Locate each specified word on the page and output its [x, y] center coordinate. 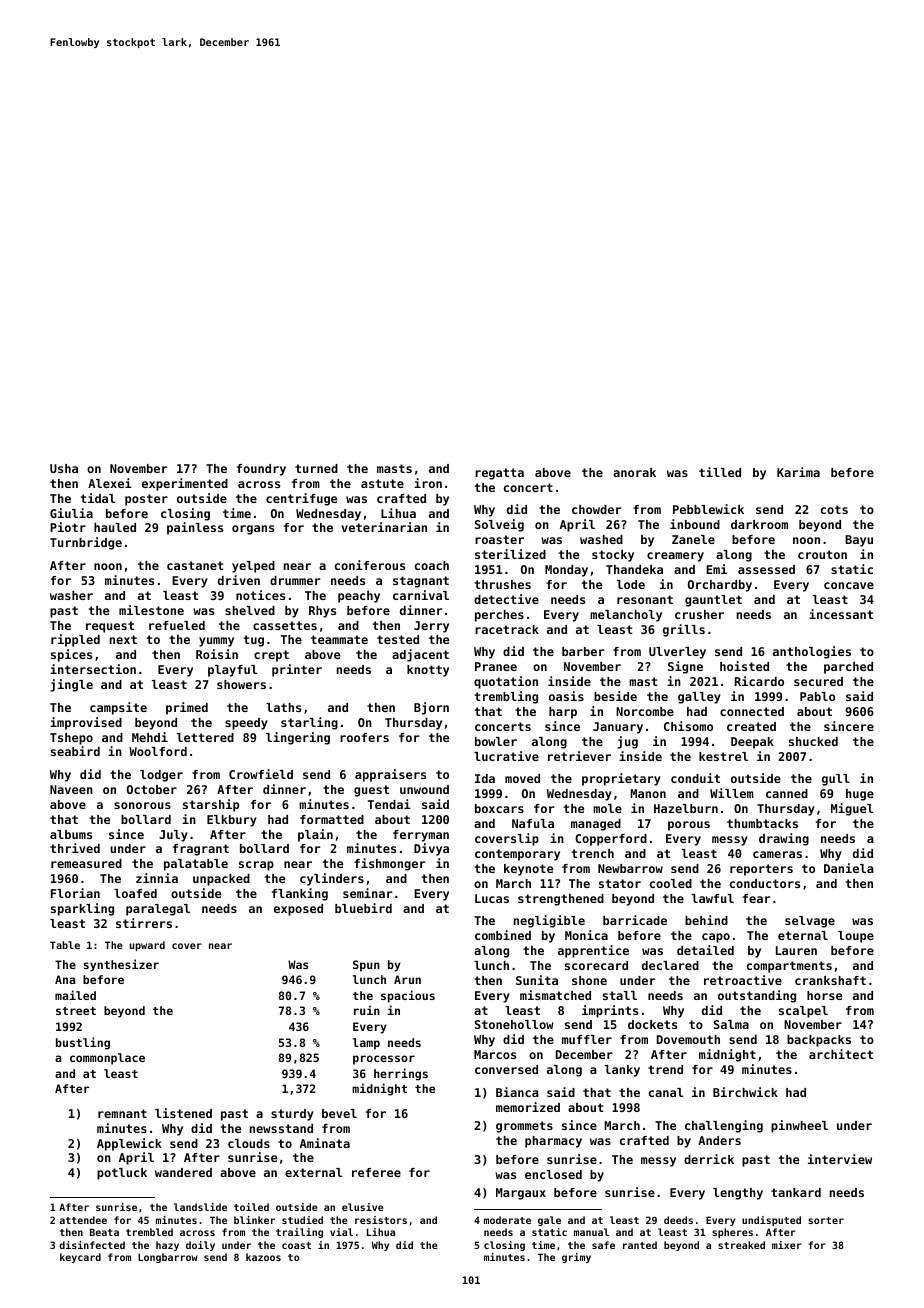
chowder [597, 509]
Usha [64, 468]
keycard [80, 1258]
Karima [798, 472]
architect [841, 1054]
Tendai [389, 804]
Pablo [817, 696]
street [76, 1011]
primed [187, 708]
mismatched [555, 995]
